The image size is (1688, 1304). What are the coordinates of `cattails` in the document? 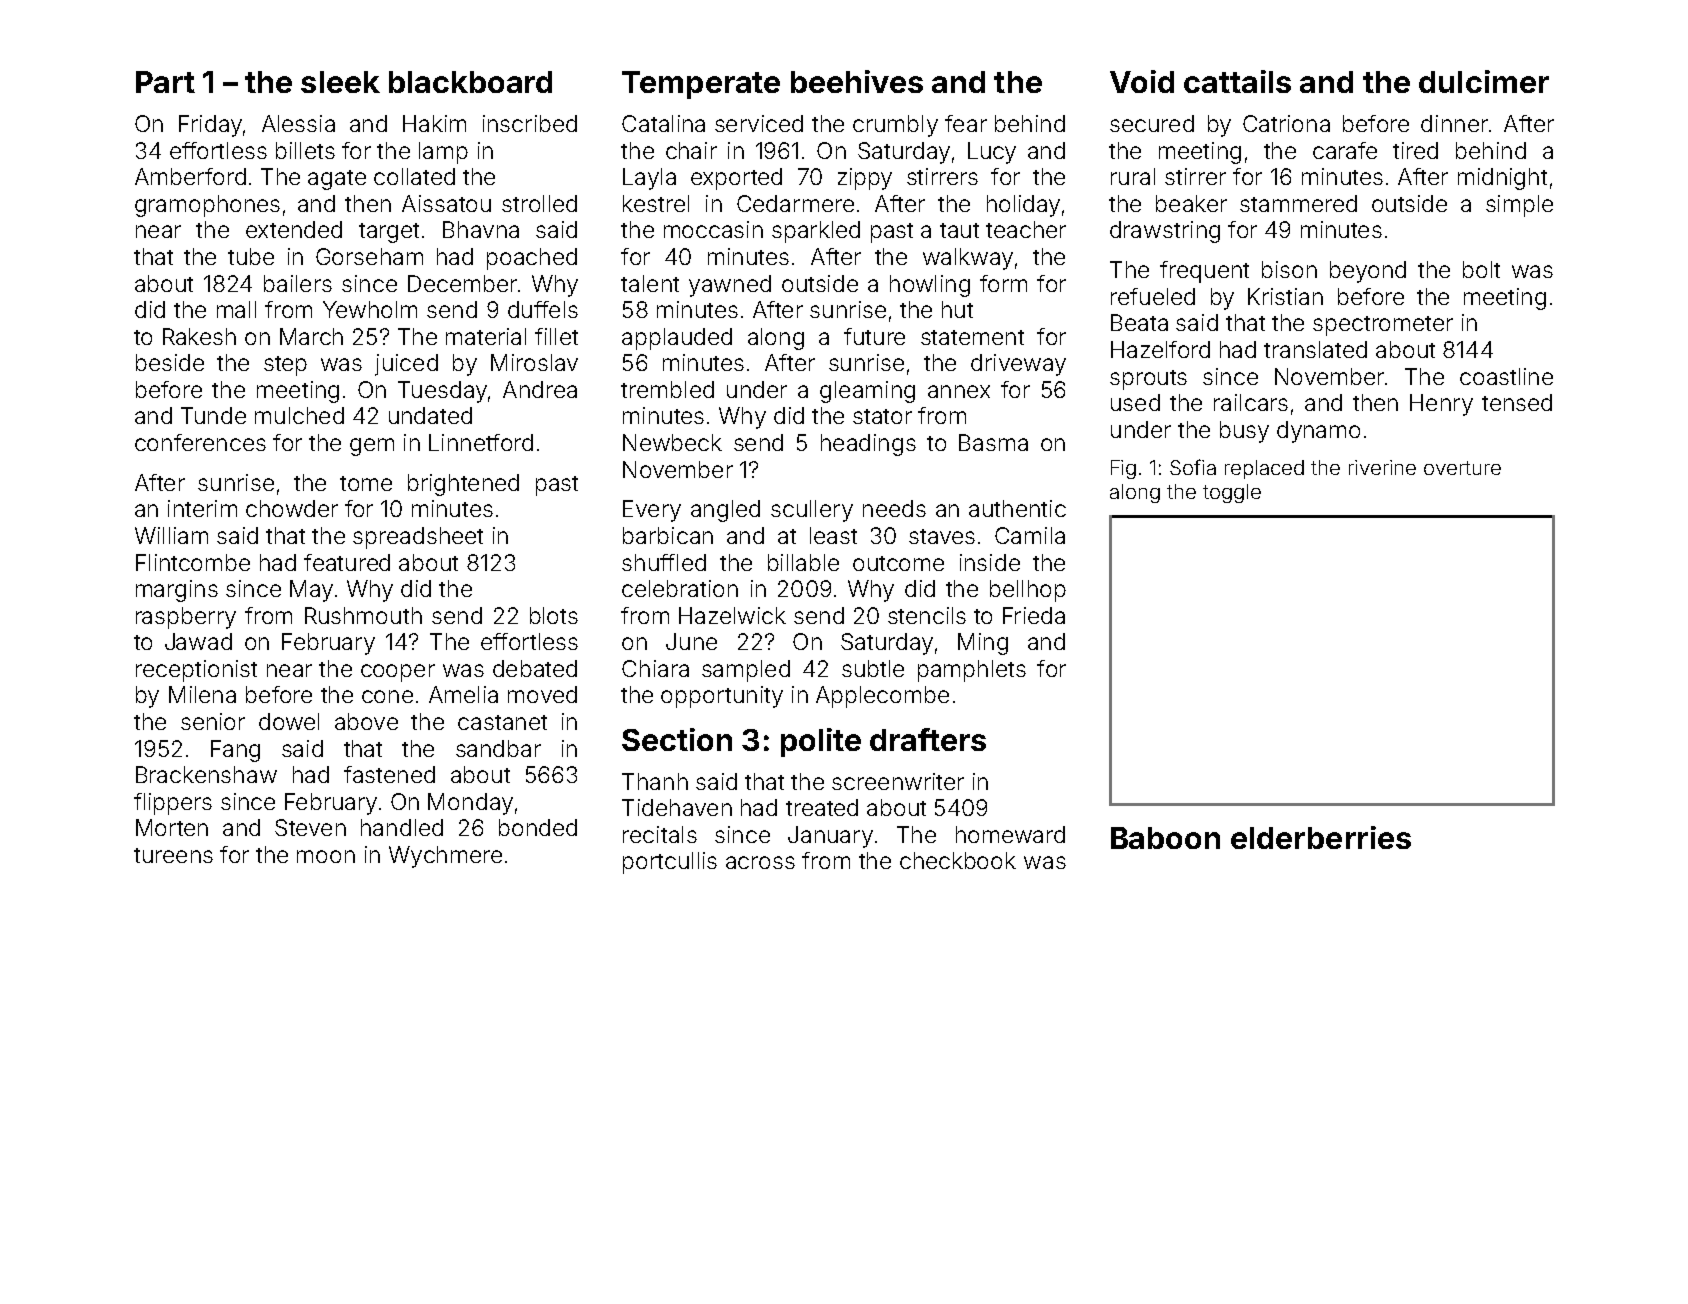 It's located at (1237, 81).
